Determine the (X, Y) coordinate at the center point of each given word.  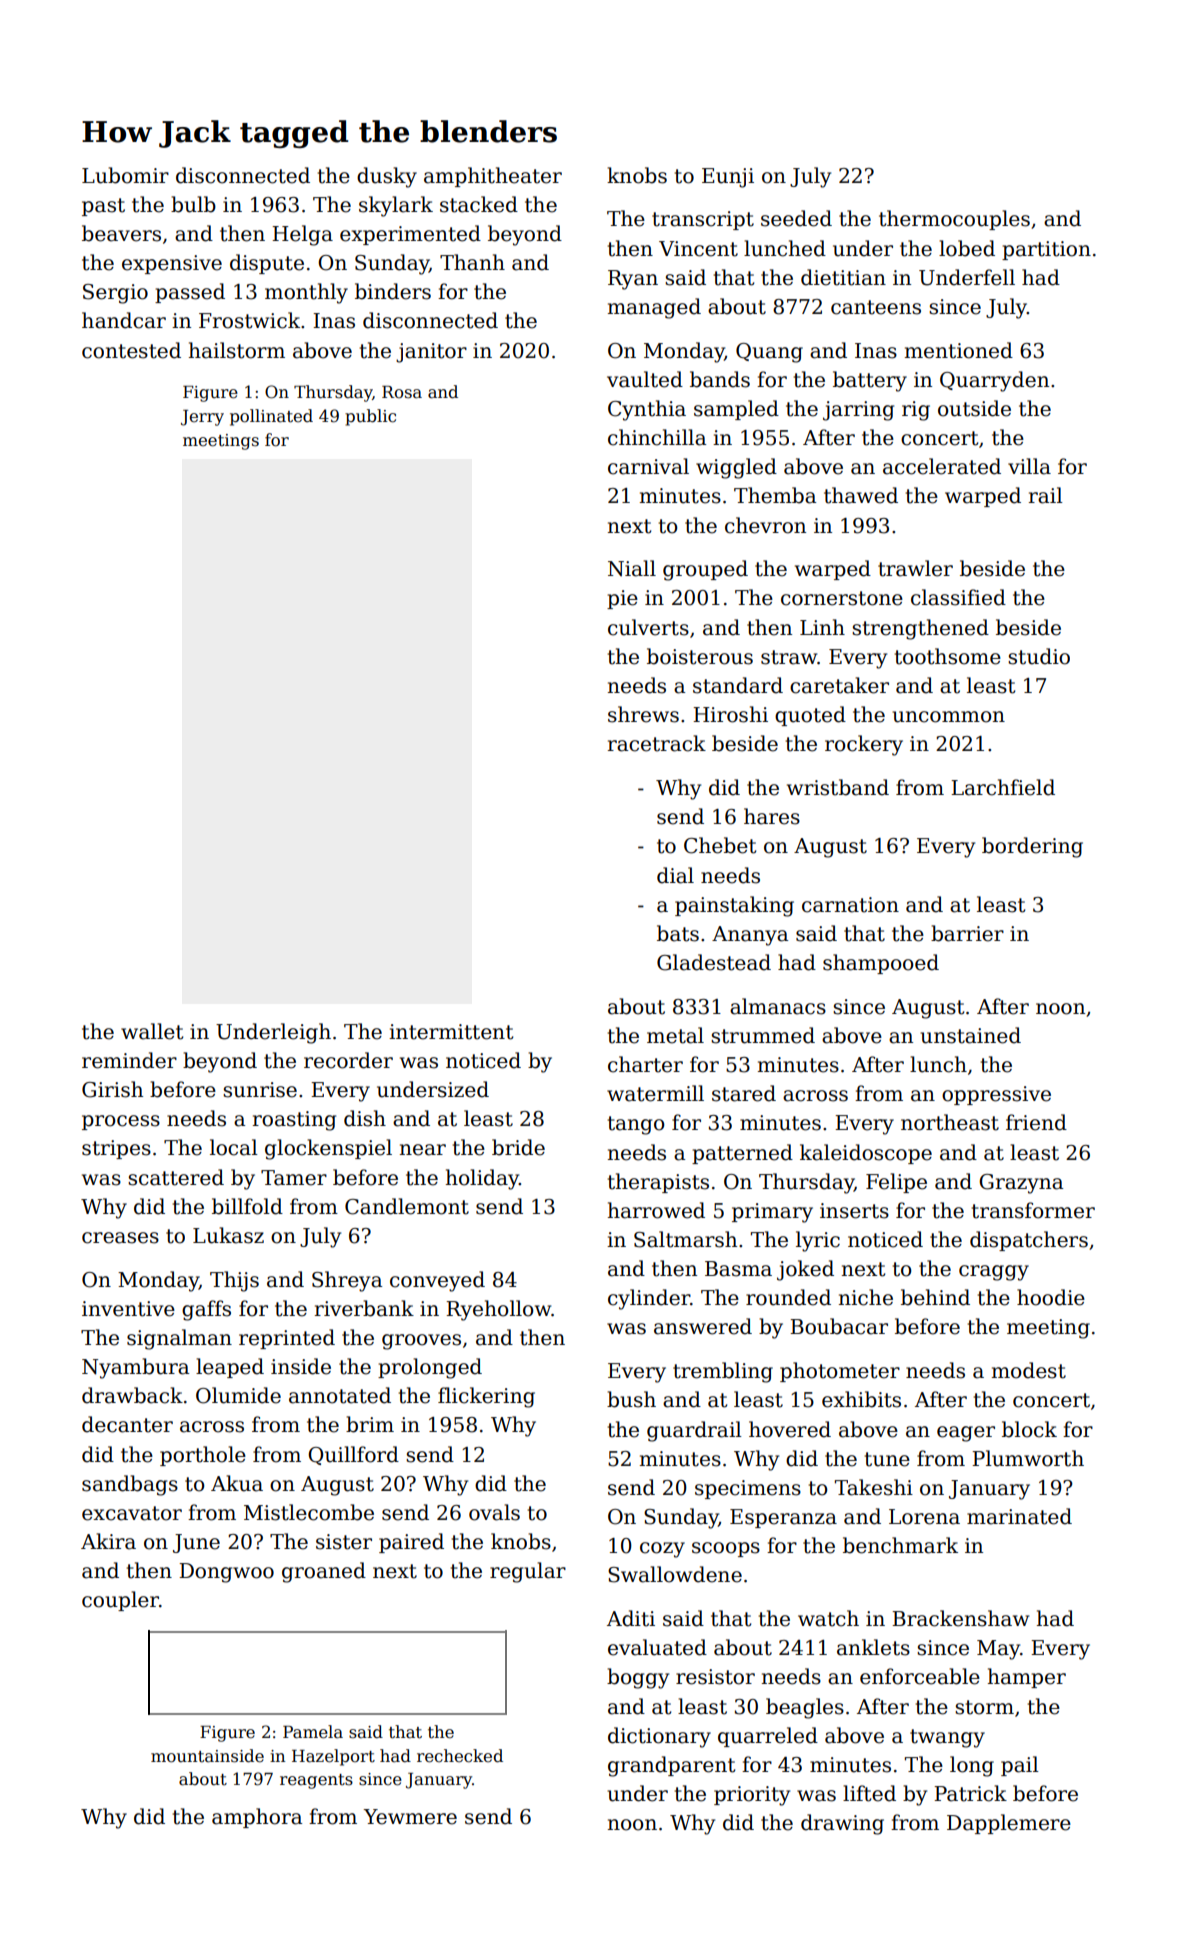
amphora (257, 1818)
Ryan (633, 280)
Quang (769, 353)
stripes (116, 1149)
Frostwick (249, 320)
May (998, 1650)
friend (1036, 1122)
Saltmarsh (685, 1239)
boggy (638, 1678)
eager (966, 1434)
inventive (128, 1309)
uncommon (948, 717)
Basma (738, 1269)
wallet (152, 1031)
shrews (643, 714)
